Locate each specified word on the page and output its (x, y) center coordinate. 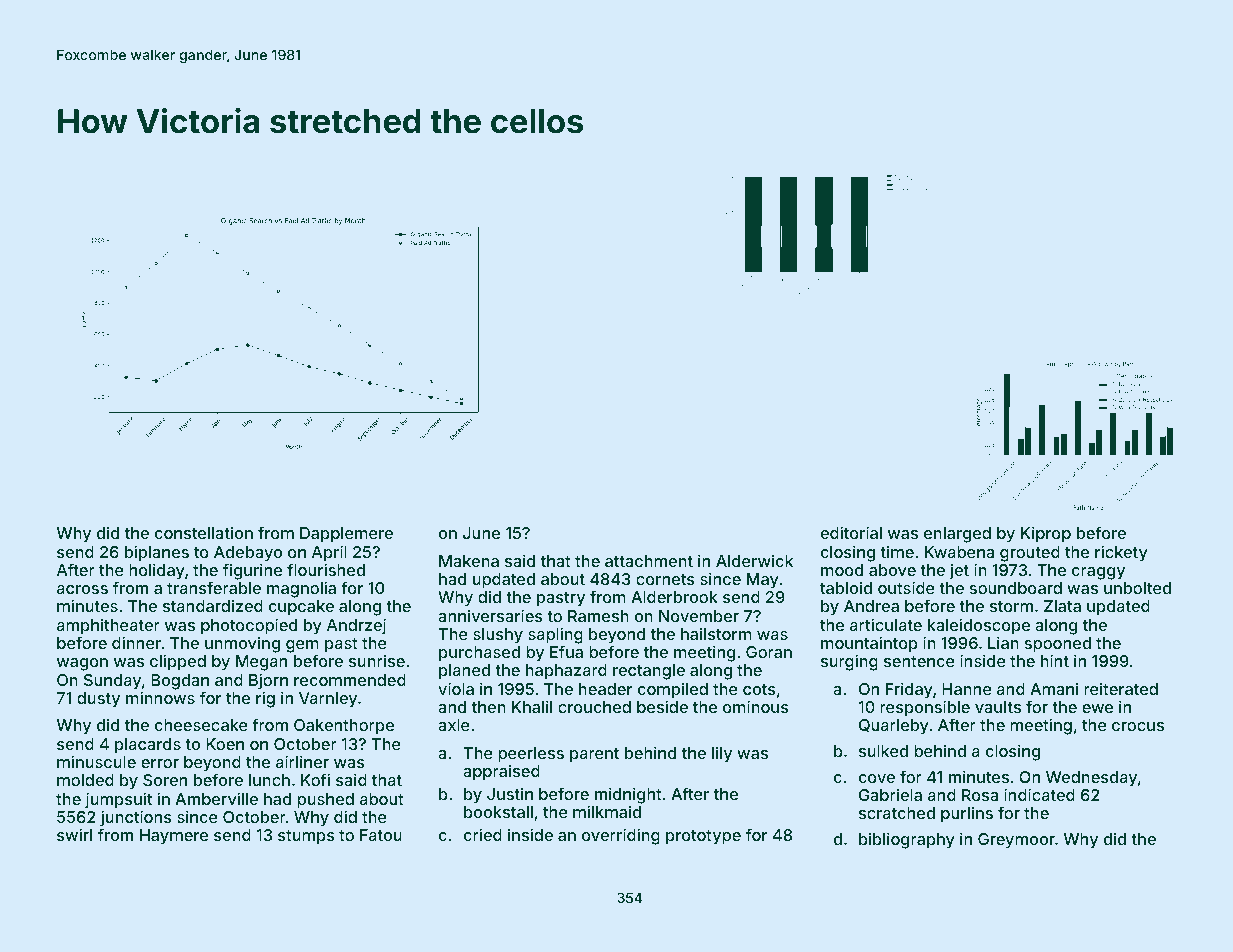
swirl (74, 834)
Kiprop (1046, 534)
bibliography (907, 840)
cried (483, 834)
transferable (214, 587)
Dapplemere (346, 535)
